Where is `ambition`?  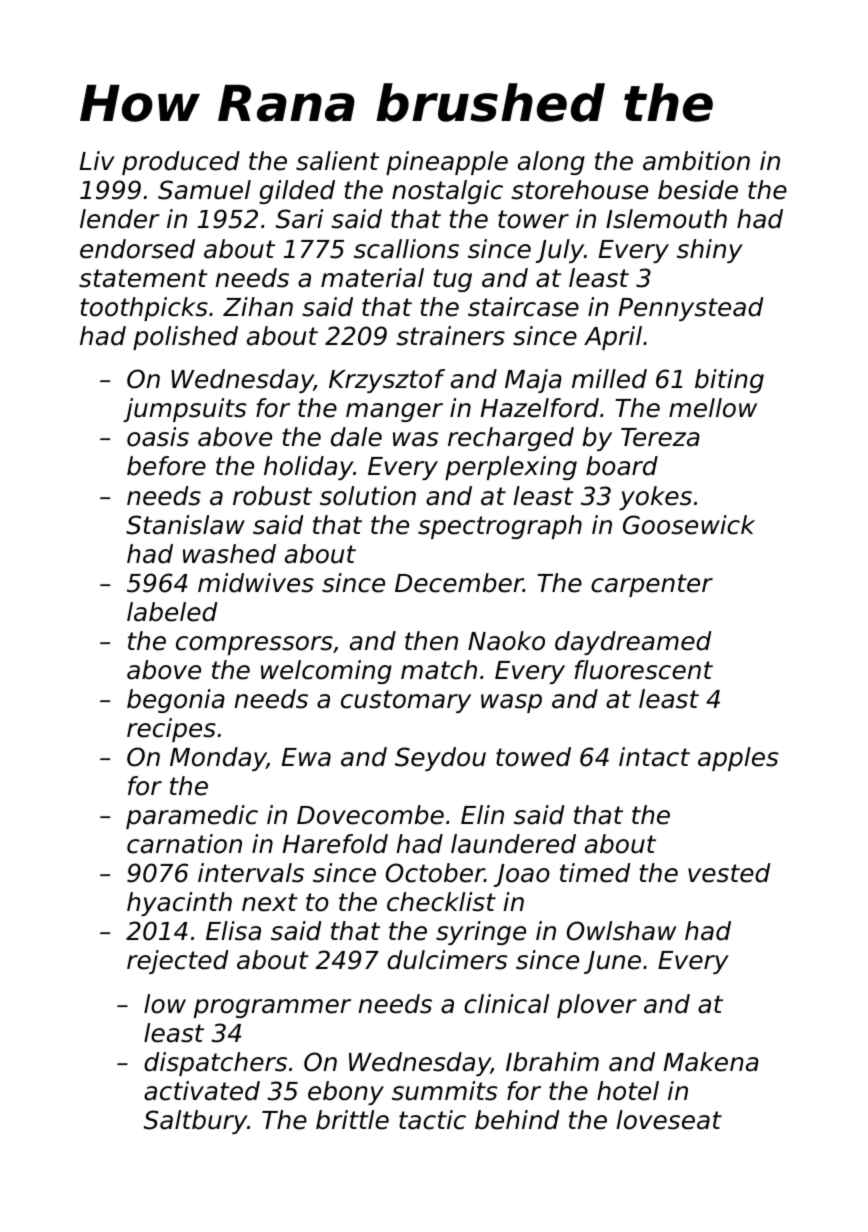 ambition is located at coordinates (696, 161).
